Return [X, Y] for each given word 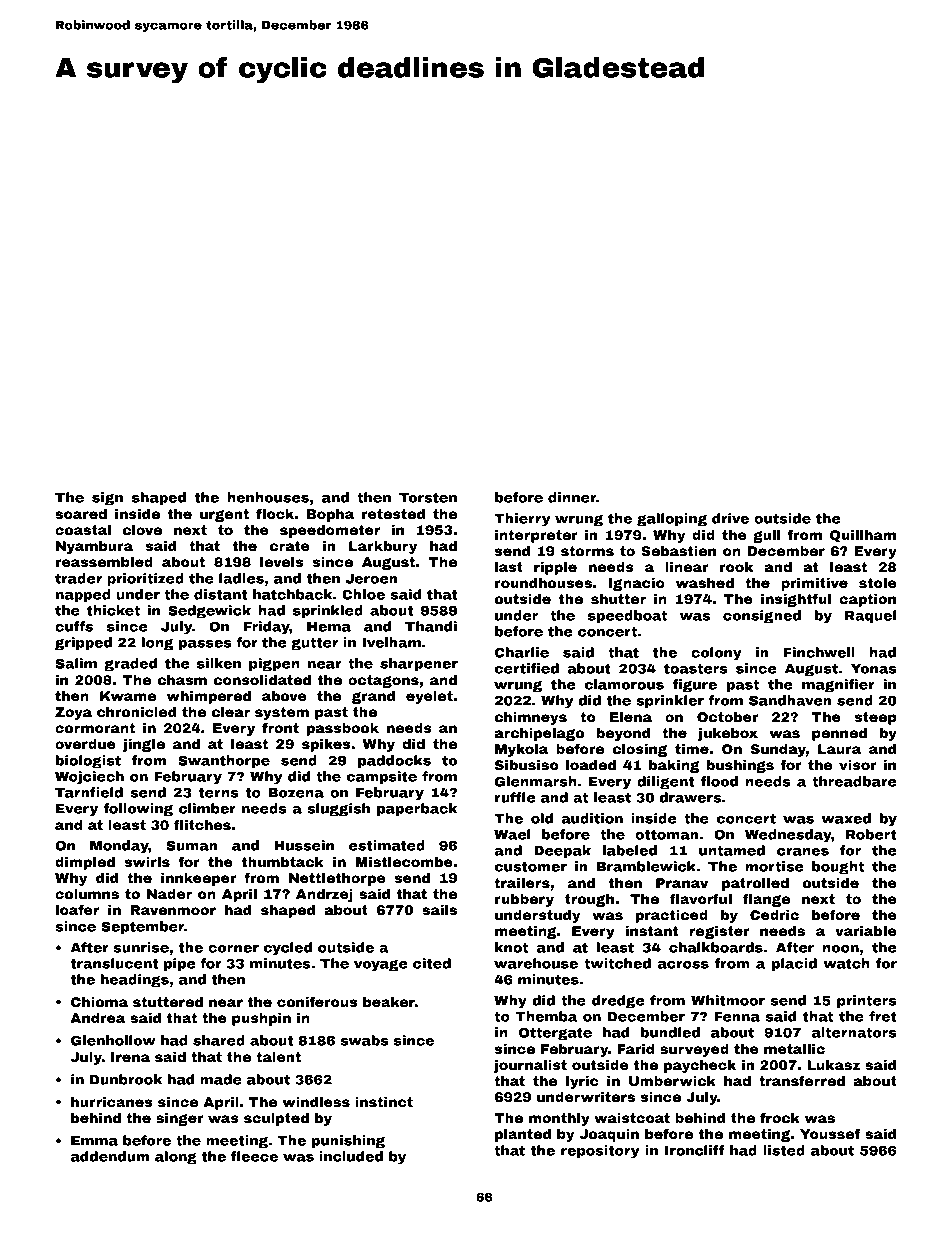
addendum [110, 1156]
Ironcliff [694, 1150]
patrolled [755, 884]
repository [600, 1152]
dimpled [85, 863]
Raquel [870, 617]
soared [81, 514]
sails [439, 910]
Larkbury [383, 547]
